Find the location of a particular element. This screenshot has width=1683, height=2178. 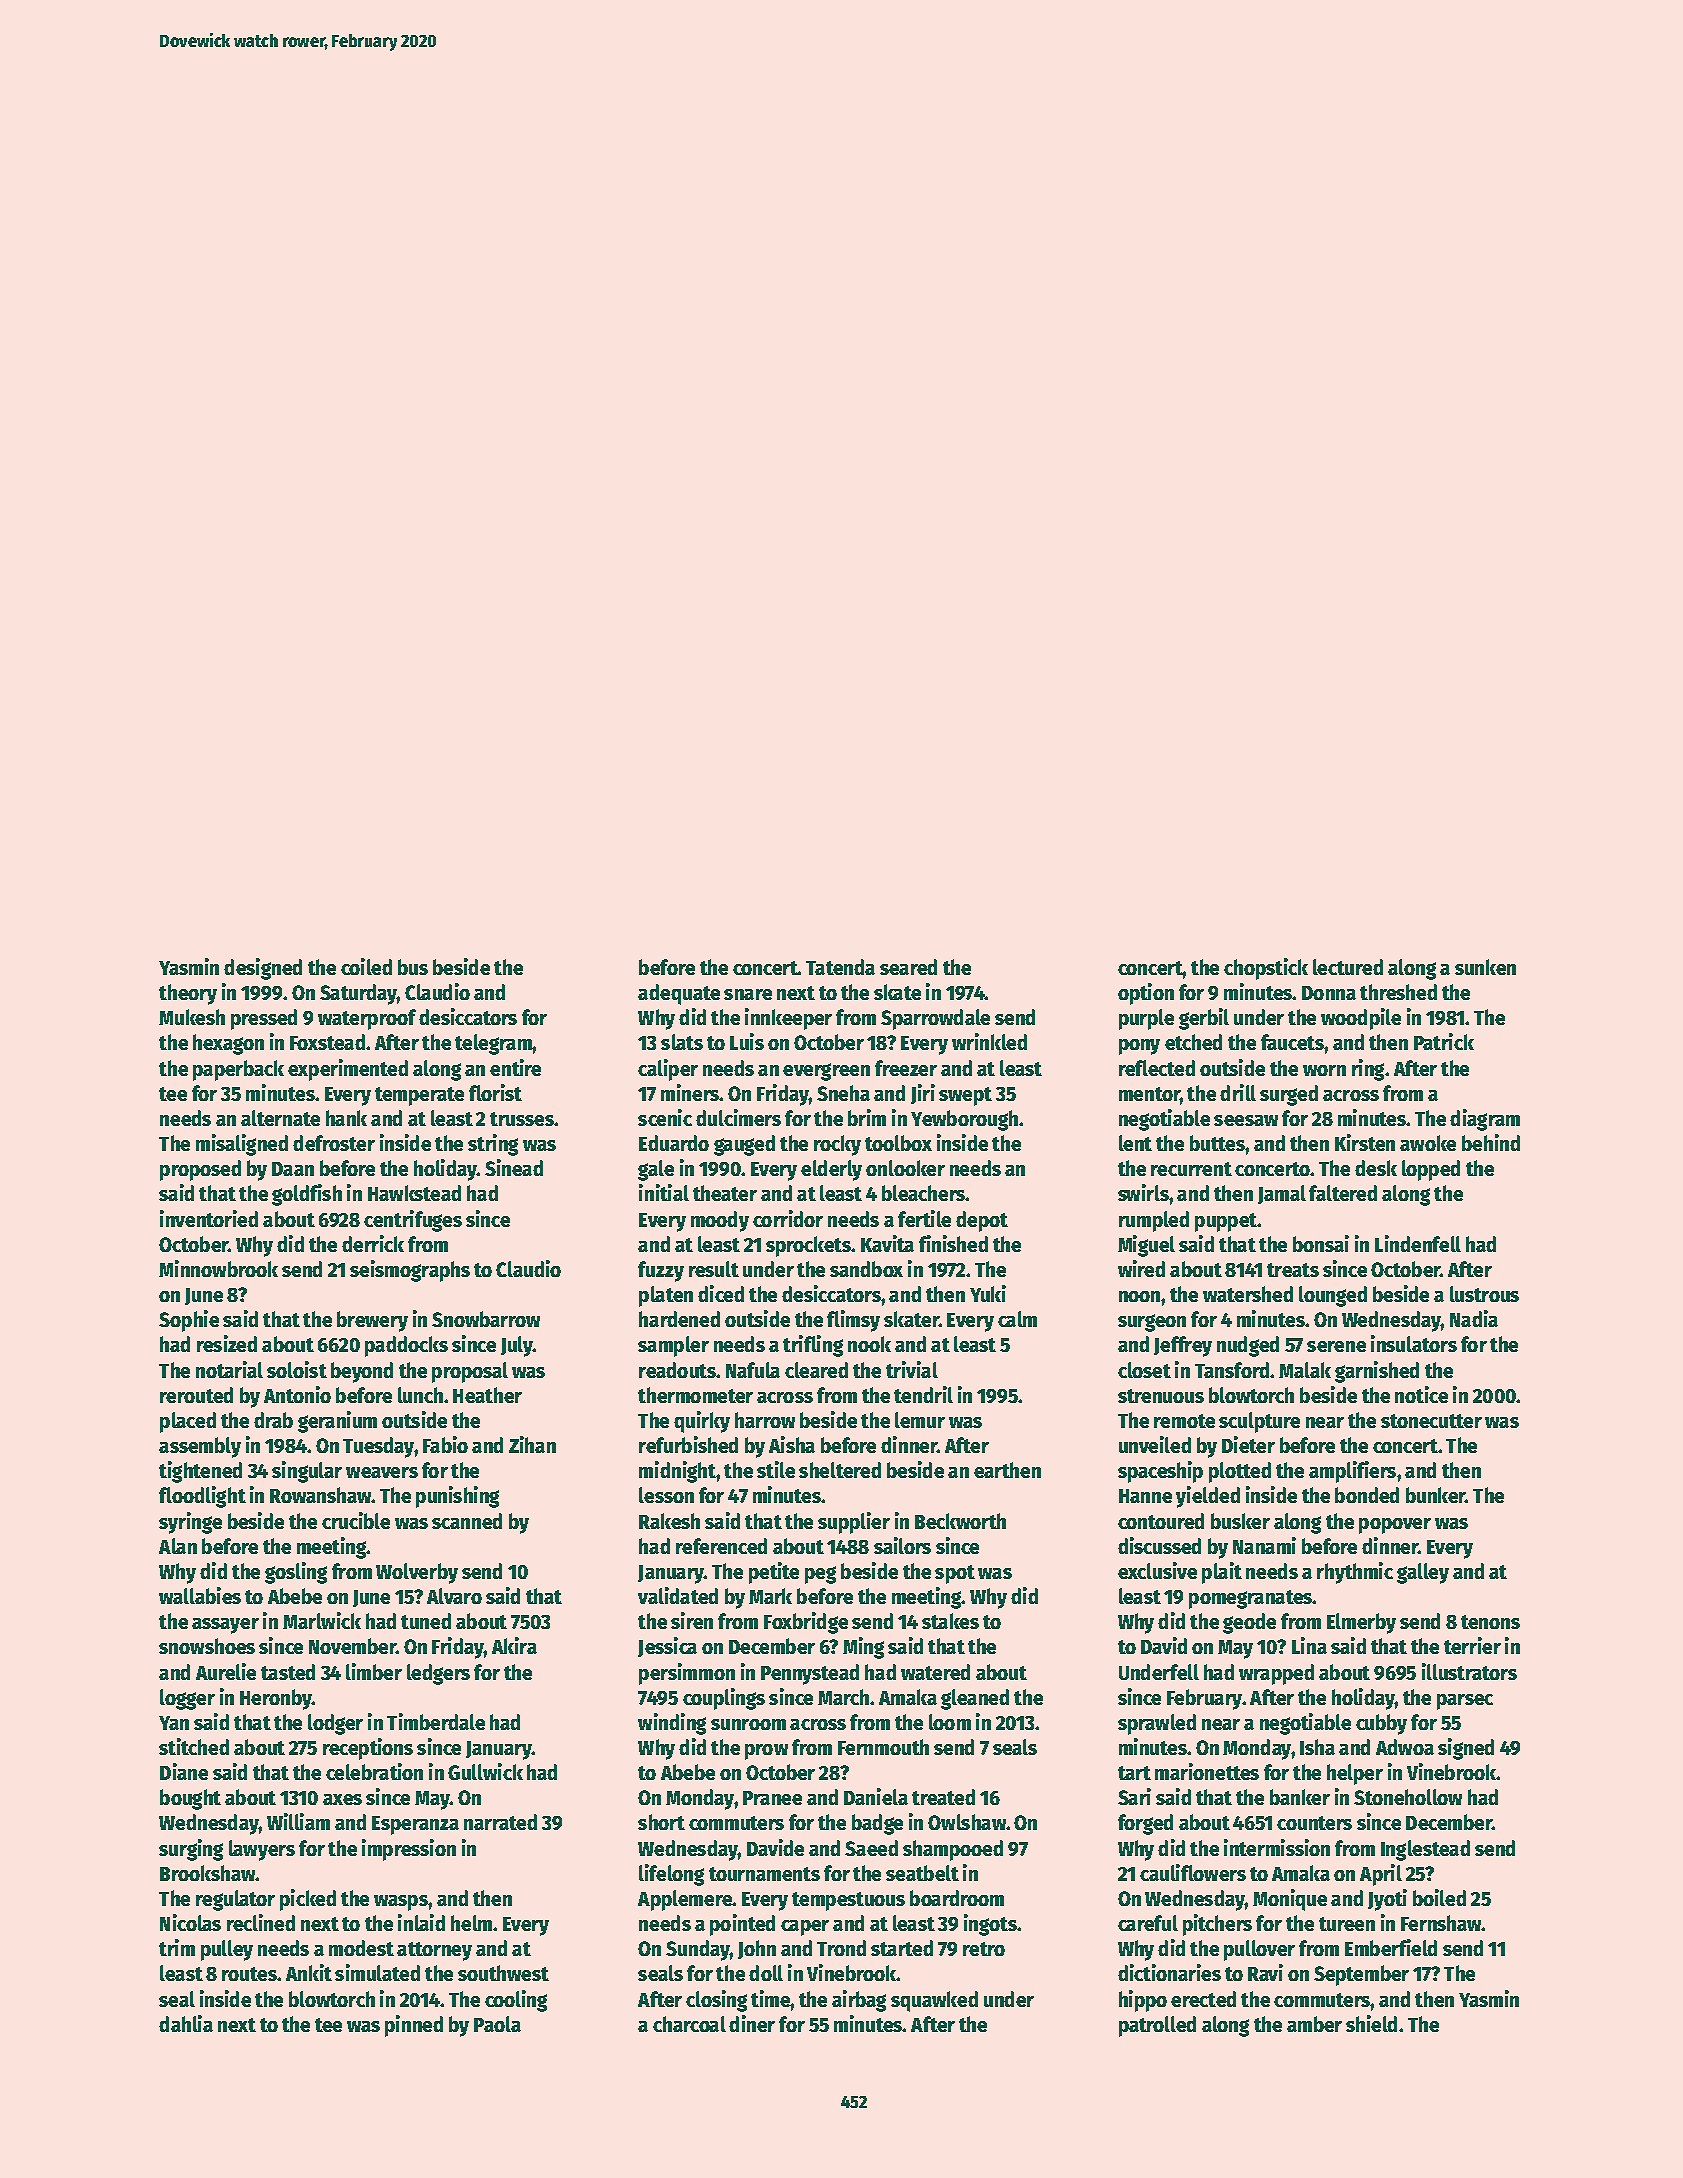

singular is located at coordinates (307, 1472).
